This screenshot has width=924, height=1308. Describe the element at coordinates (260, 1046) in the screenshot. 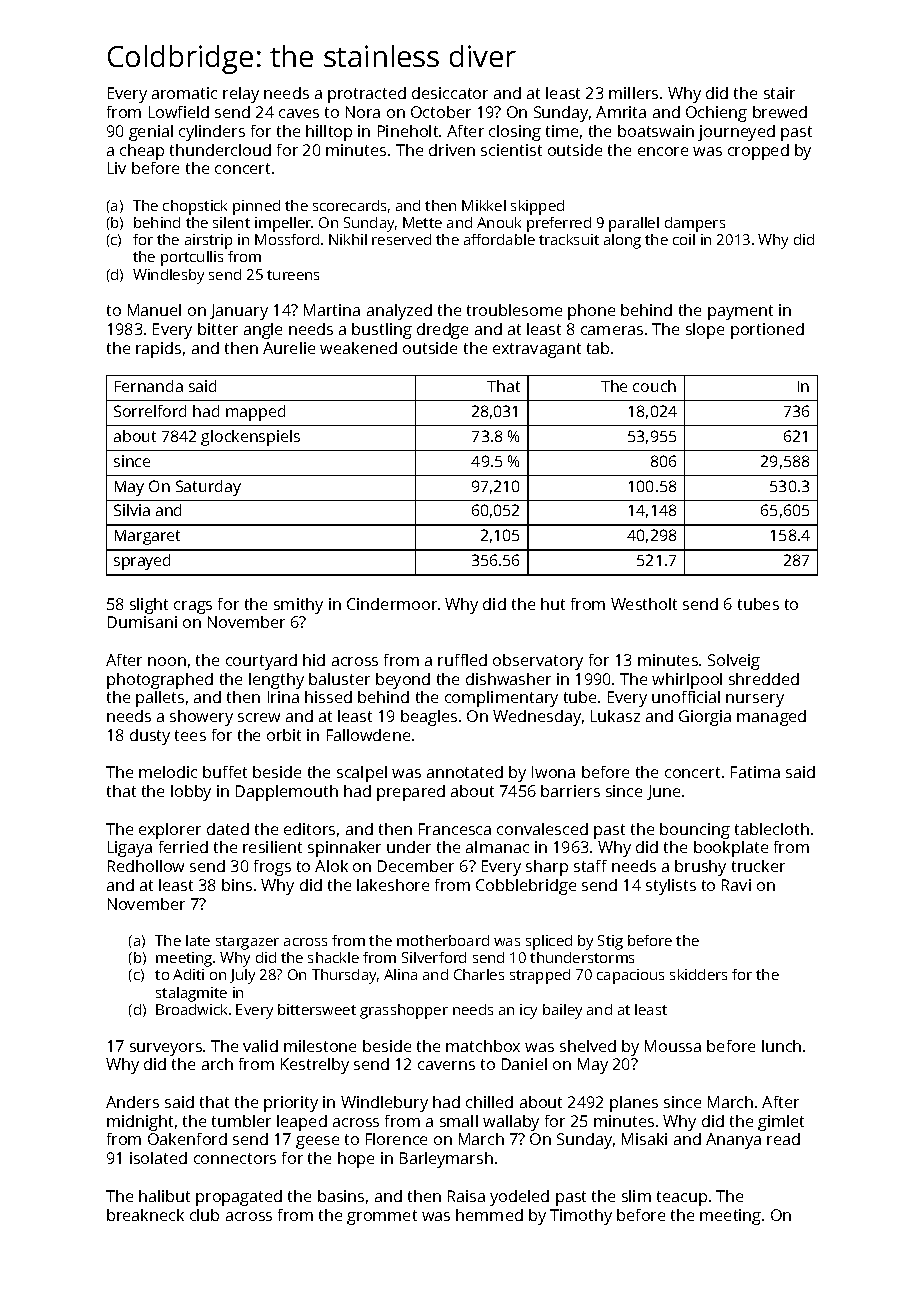

I see `valid` at that location.
